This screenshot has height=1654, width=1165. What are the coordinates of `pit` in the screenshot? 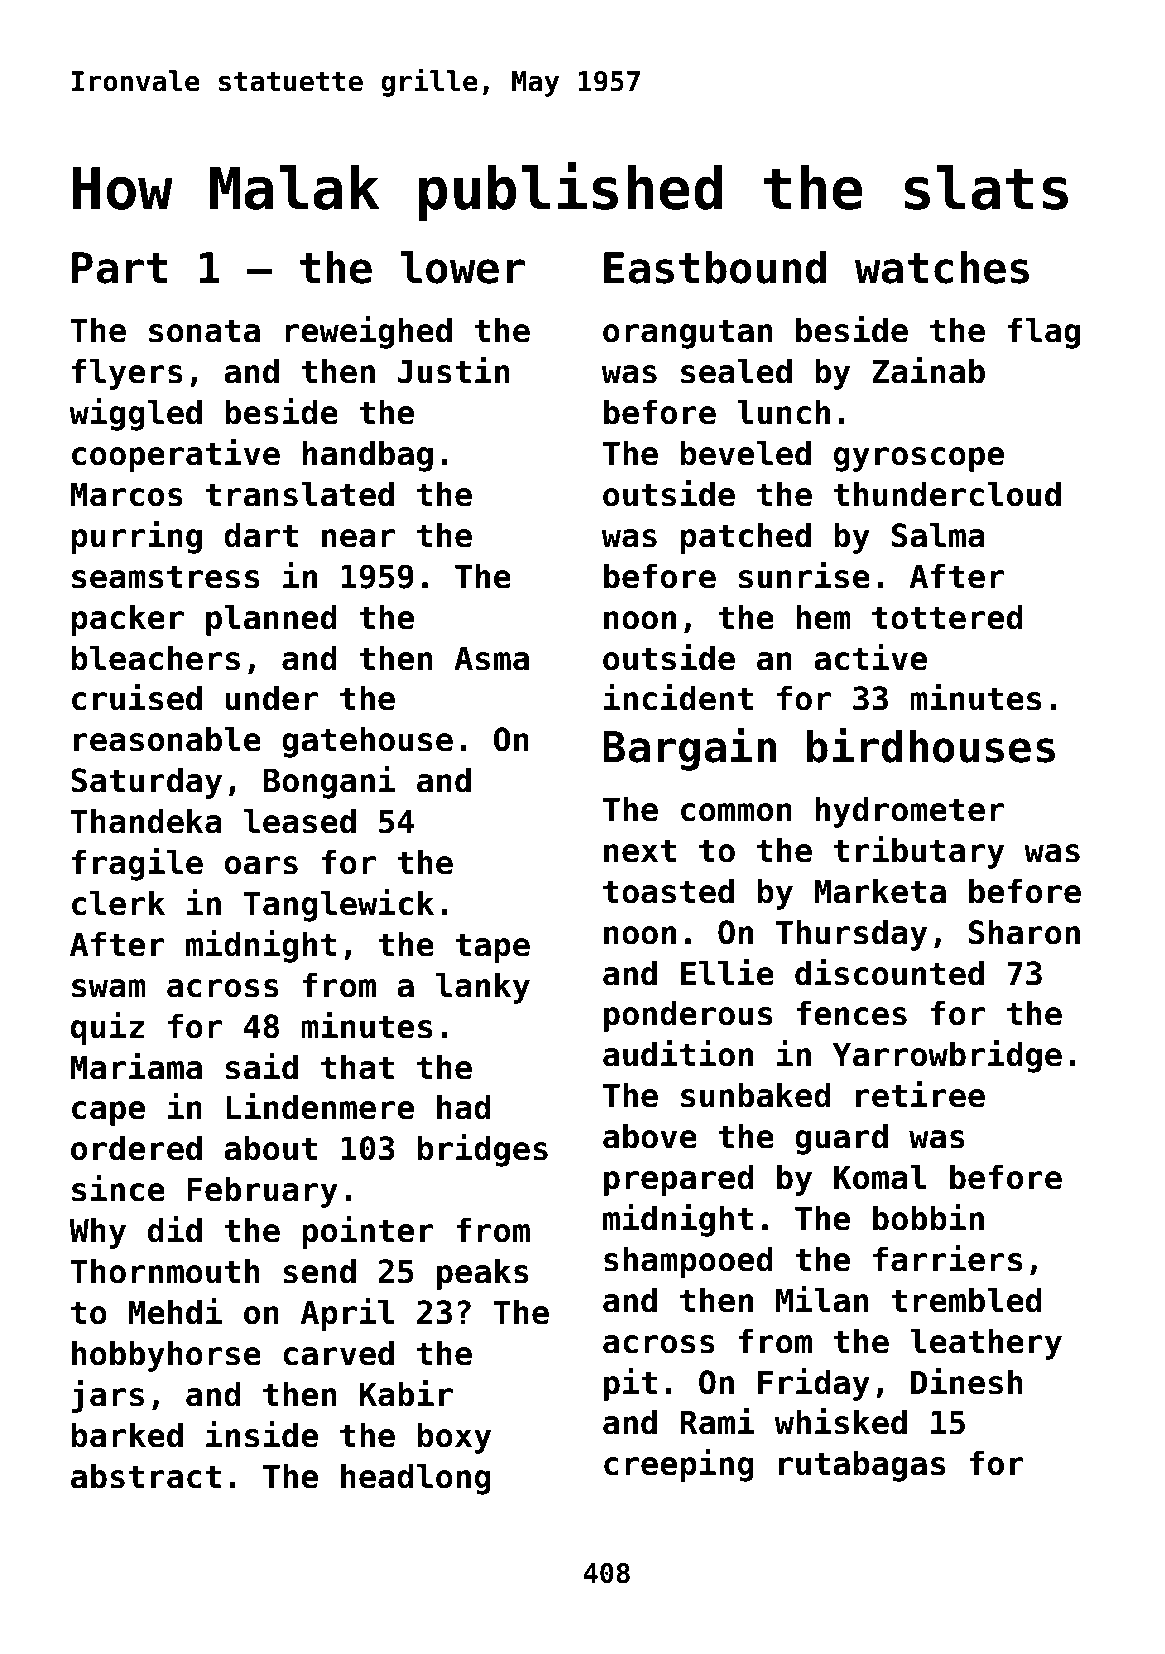 It's located at (630, 1384).
